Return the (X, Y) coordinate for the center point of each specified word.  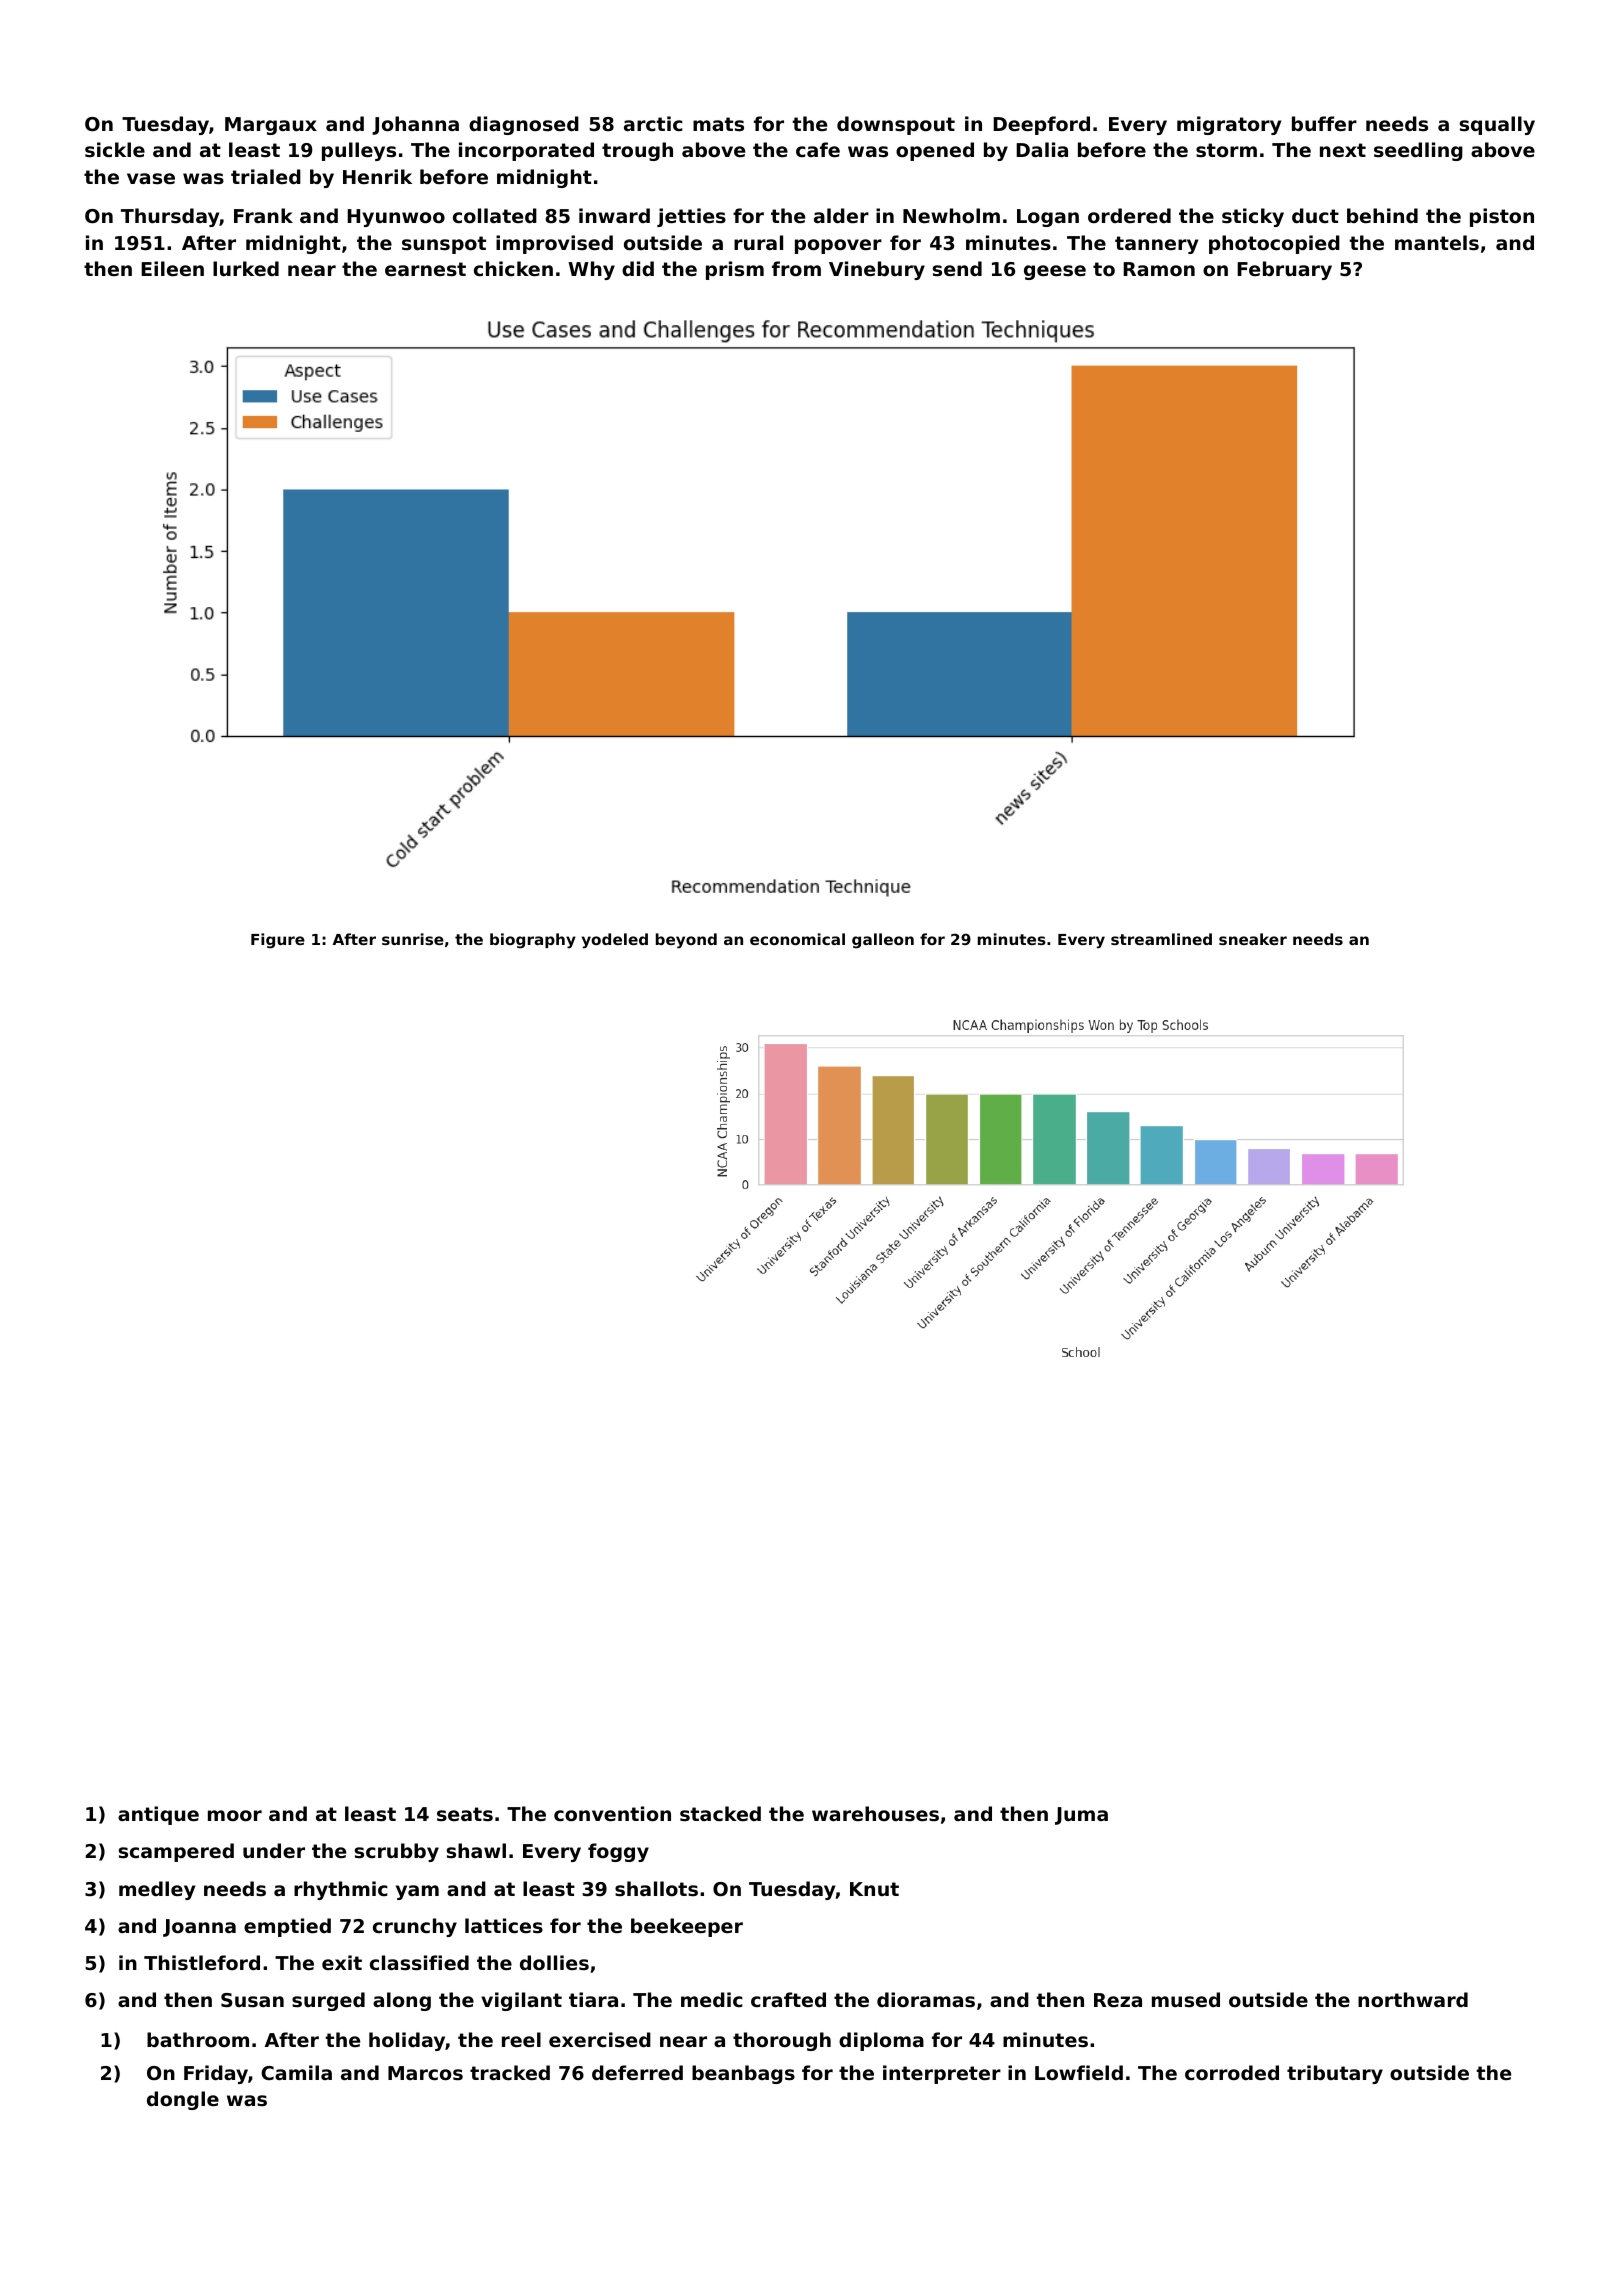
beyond (686, 941)
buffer (1324, 123)
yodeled (615, 941)
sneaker (1253, 939)
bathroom (198, 2039)
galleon (883, 941)
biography (533, 941)
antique (158, 1815)
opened (935, 151)
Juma (1081, 1816)
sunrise (413, 939)
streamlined (1161, 939)
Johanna (415, 125)
